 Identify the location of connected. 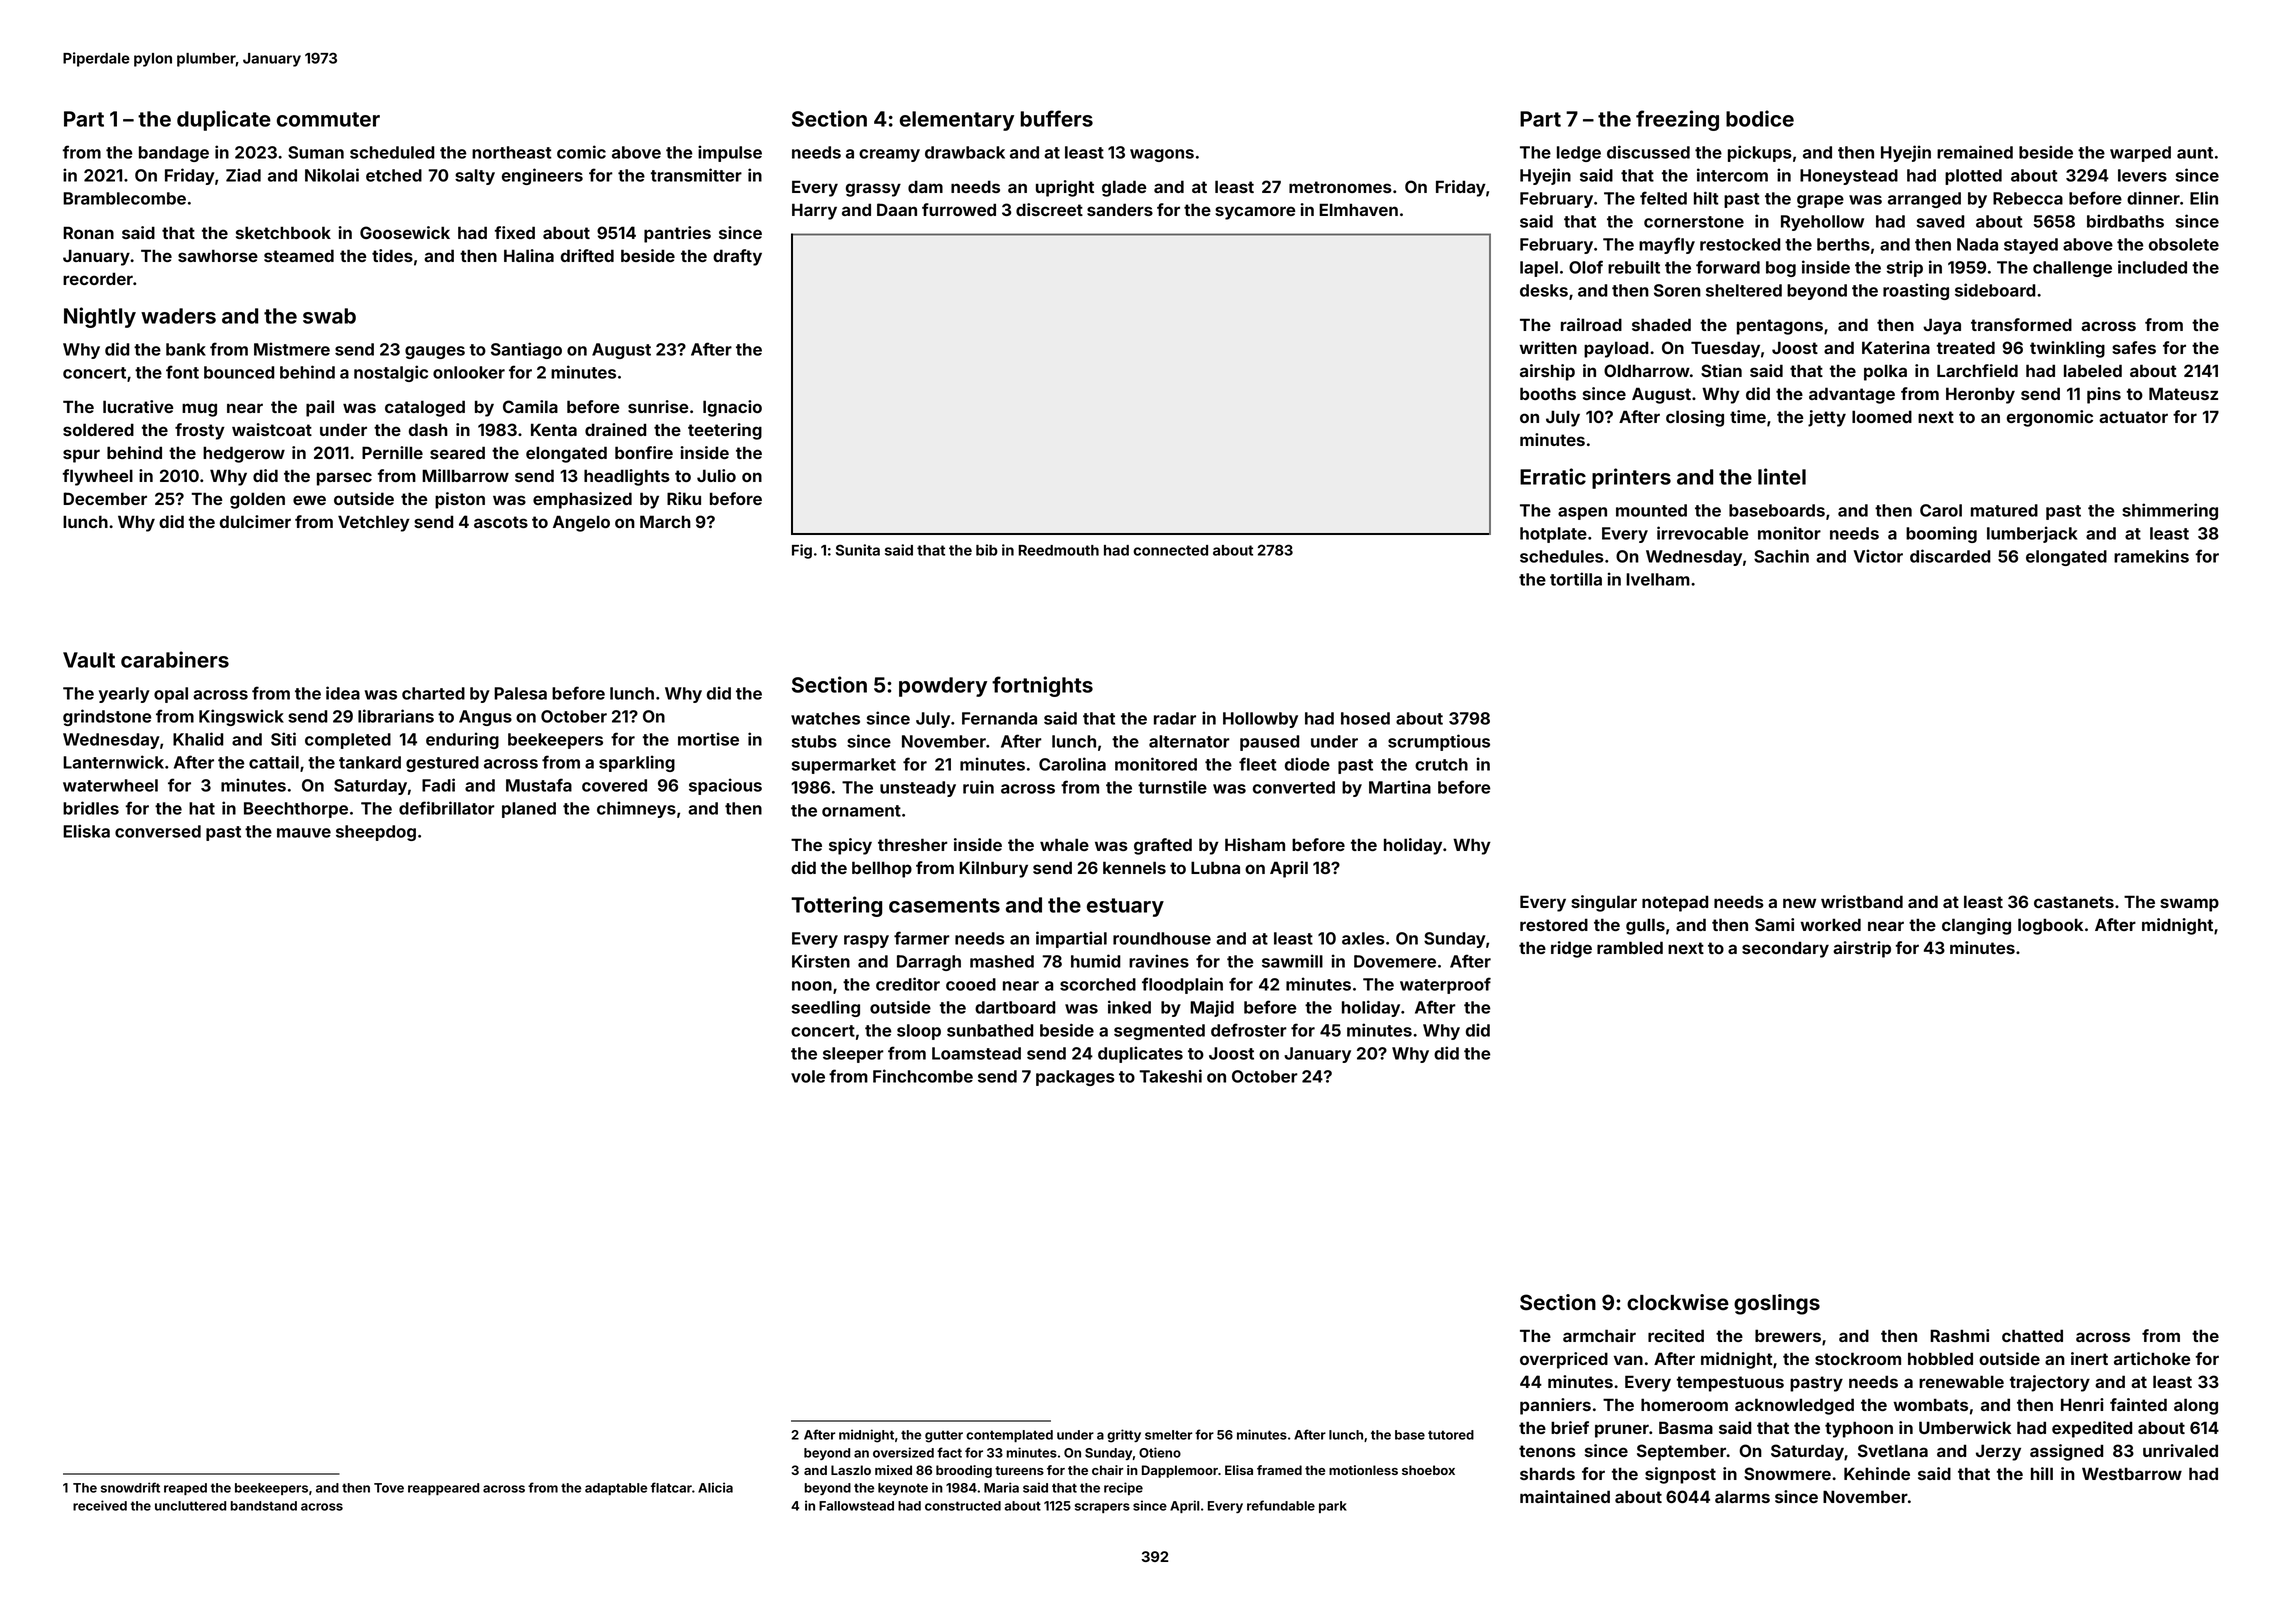
(1170, 550).
